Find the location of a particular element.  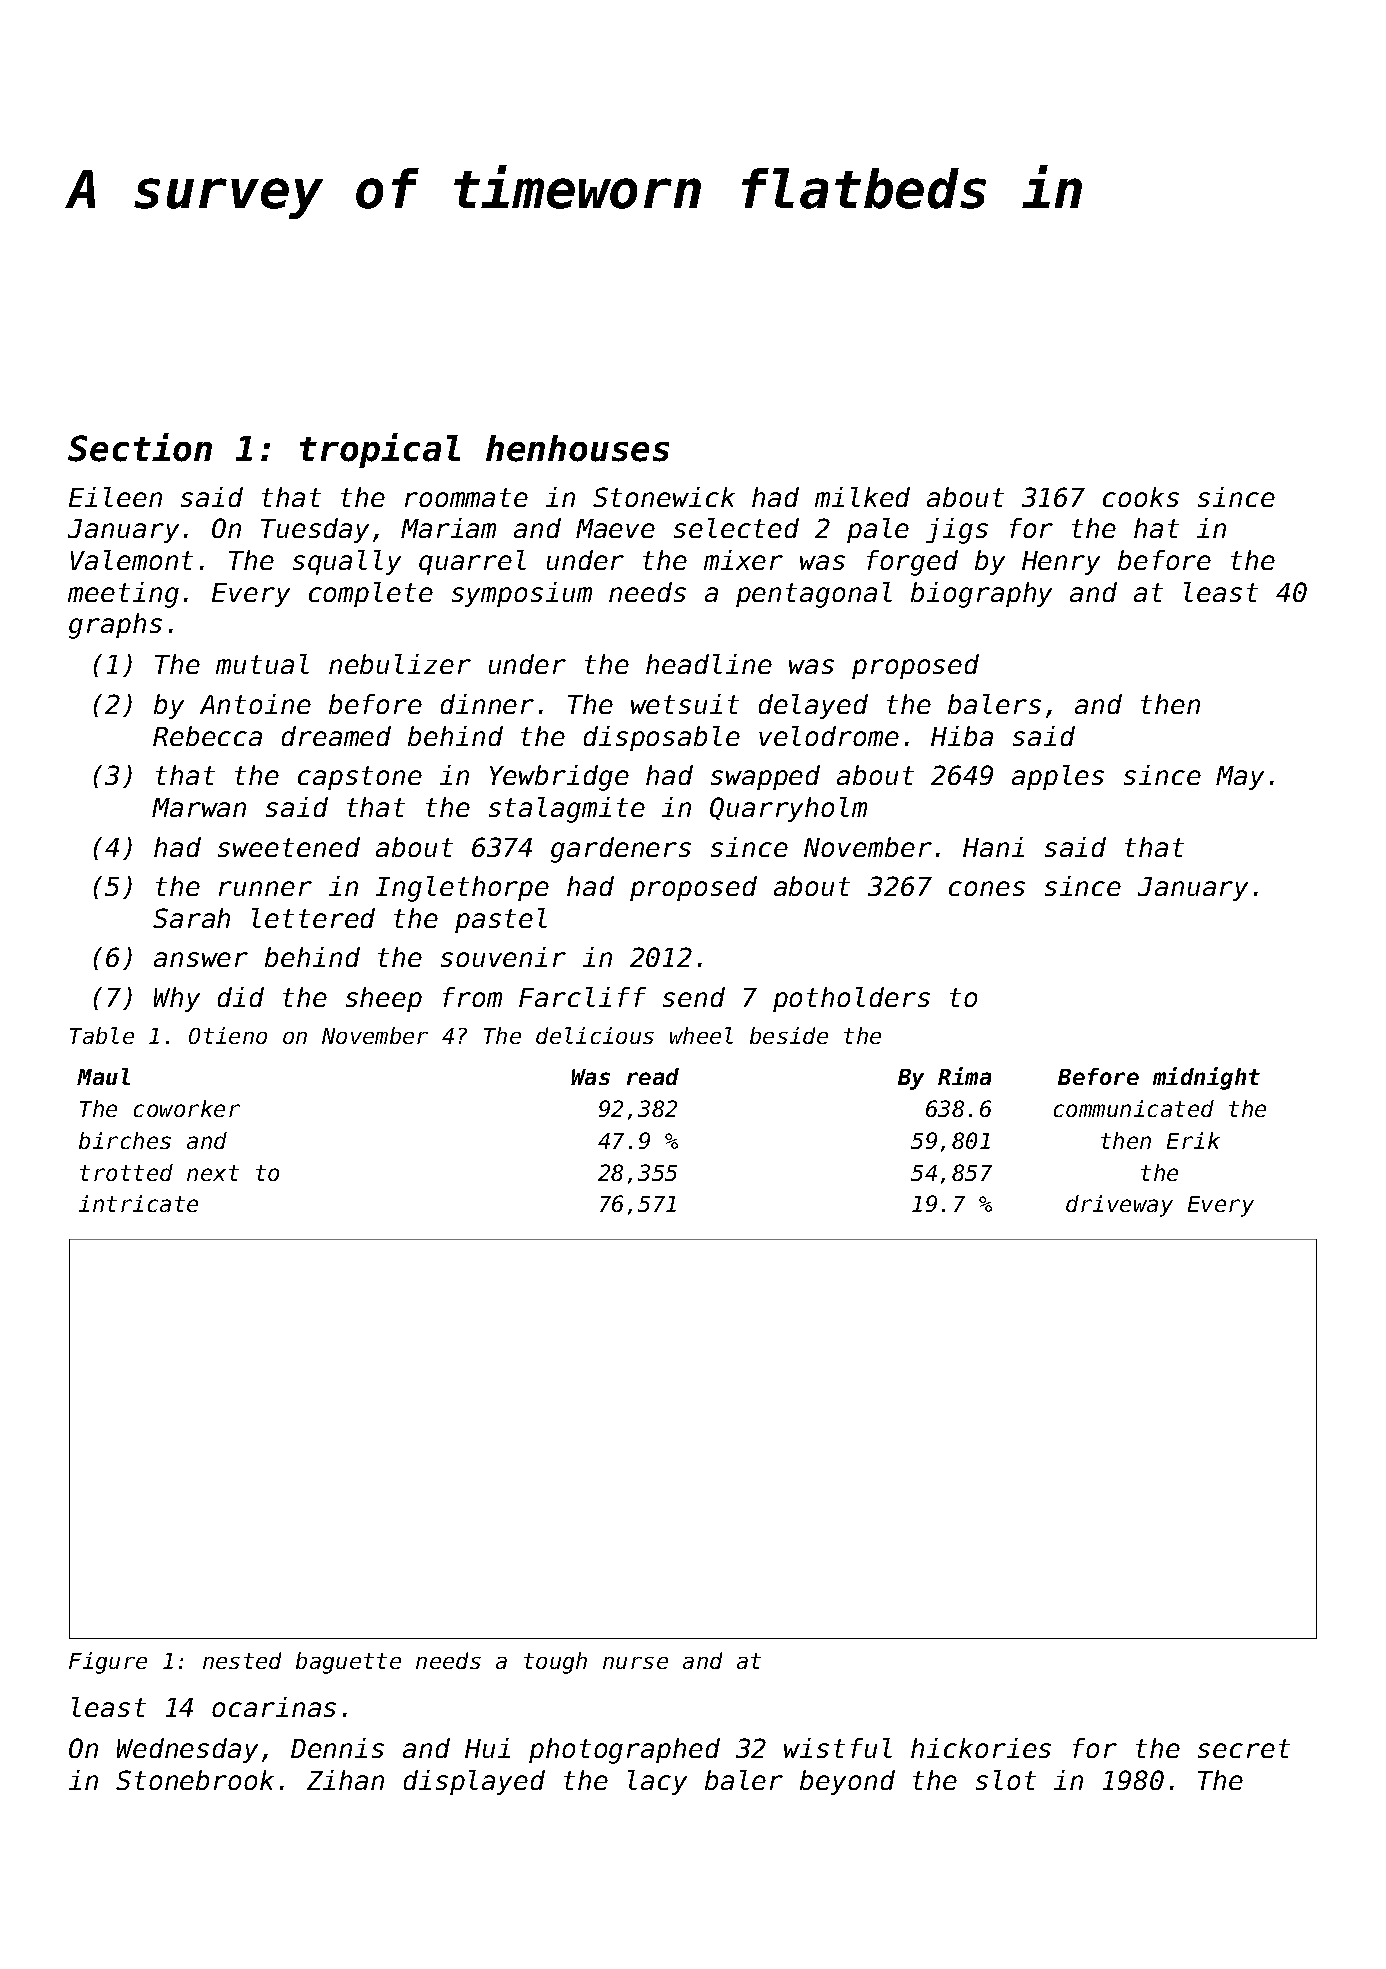

Sarah is located at coordinates (191, 918).
